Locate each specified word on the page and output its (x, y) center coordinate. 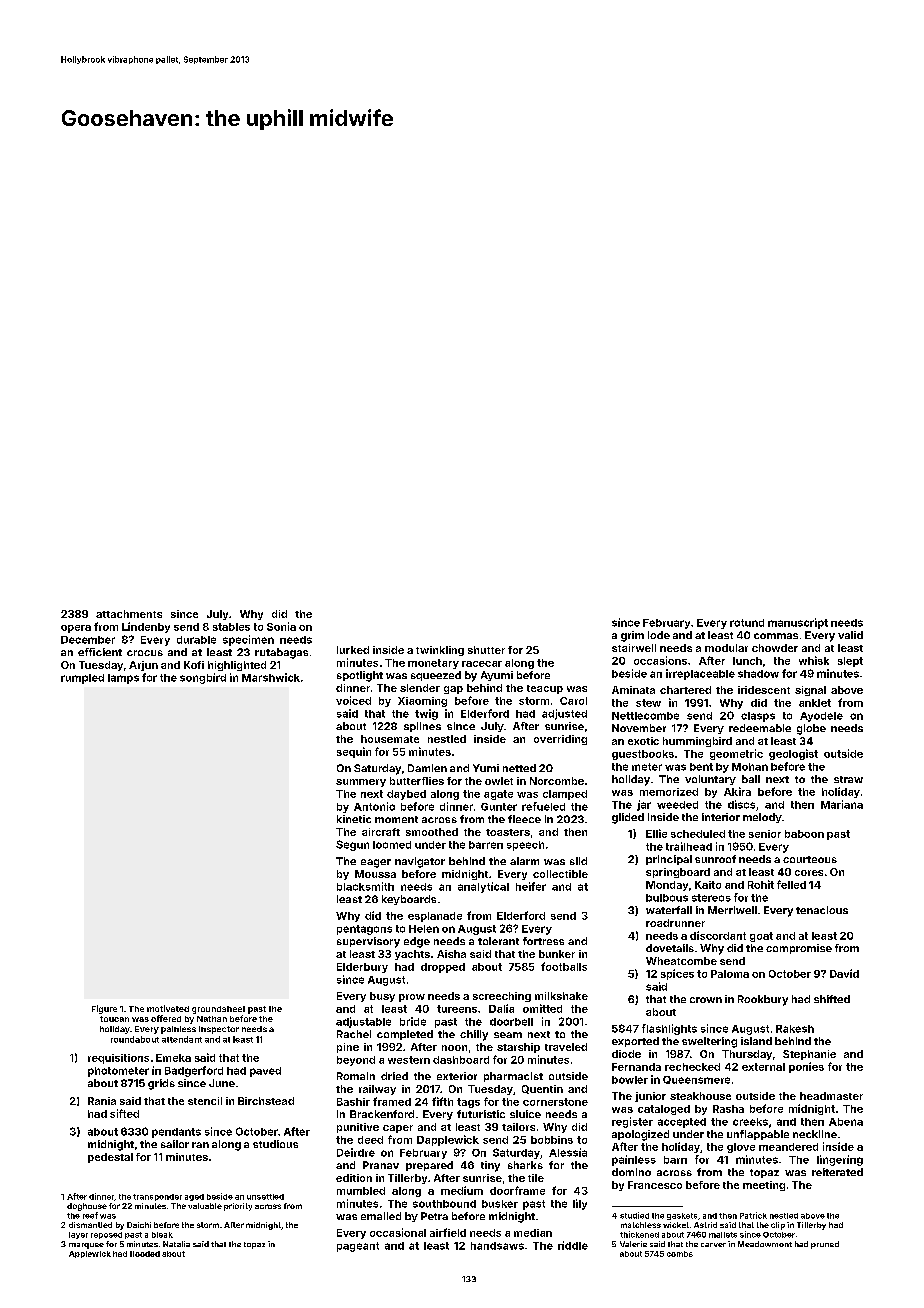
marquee (86, 1246)
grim (632, 636)
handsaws (497, 1246)
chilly (474, 1035)
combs (680, 1254)
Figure (104, 1009)
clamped (565, 795)
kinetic (354, 819)
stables (231, 627)
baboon (804, 834)
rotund (747, 623)
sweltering (709, 1042)
